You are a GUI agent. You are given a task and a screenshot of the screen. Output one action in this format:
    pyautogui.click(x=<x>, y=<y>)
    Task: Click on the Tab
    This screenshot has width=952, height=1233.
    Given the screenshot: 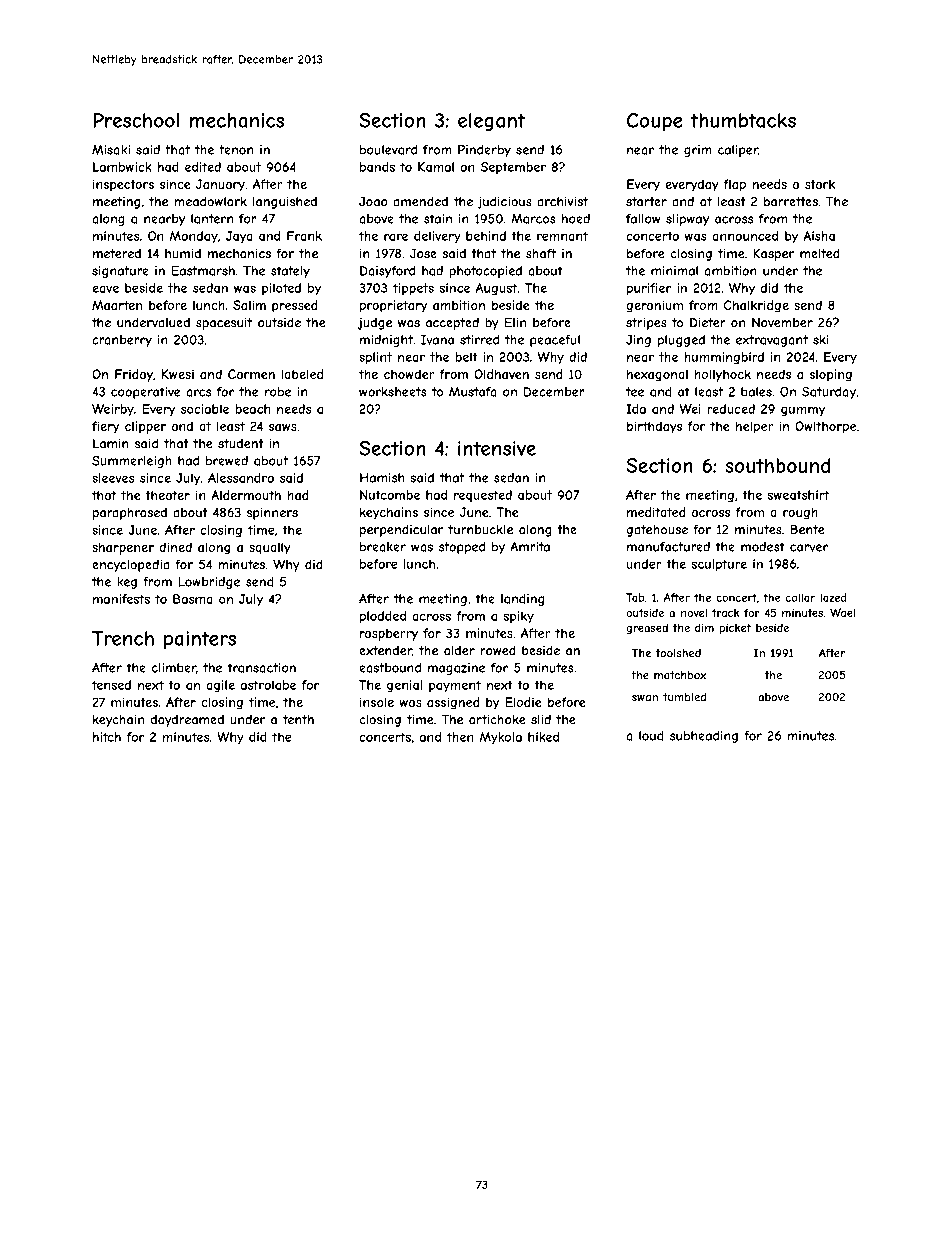 What is the action you would take?
    pyautogui.click(x=635, y=597)
